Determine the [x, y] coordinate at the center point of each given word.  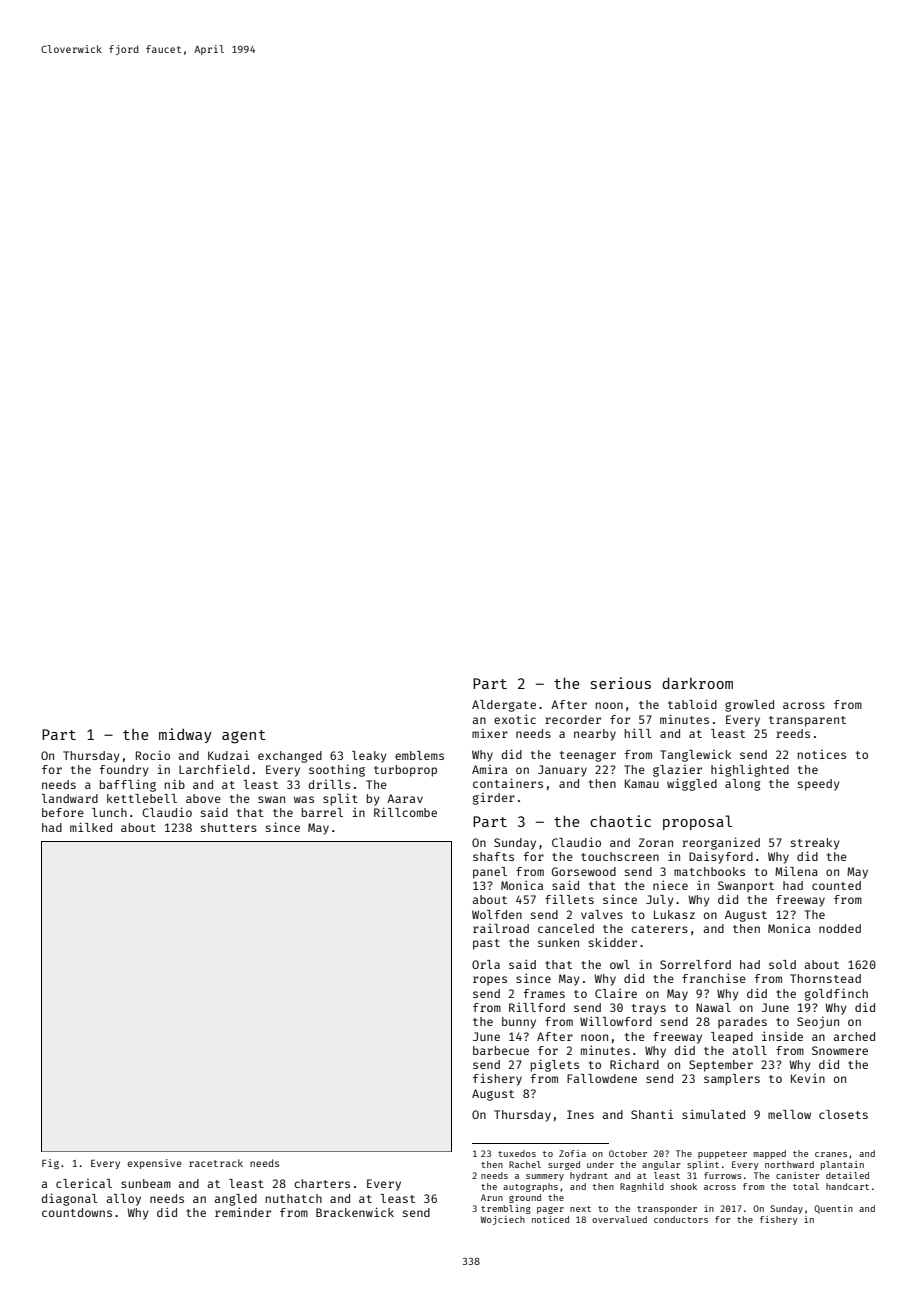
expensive [154, 1164]
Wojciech [503, 1220]
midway [185, 735]
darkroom [697, 683]
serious [621, 683]
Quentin [833, 1209]
